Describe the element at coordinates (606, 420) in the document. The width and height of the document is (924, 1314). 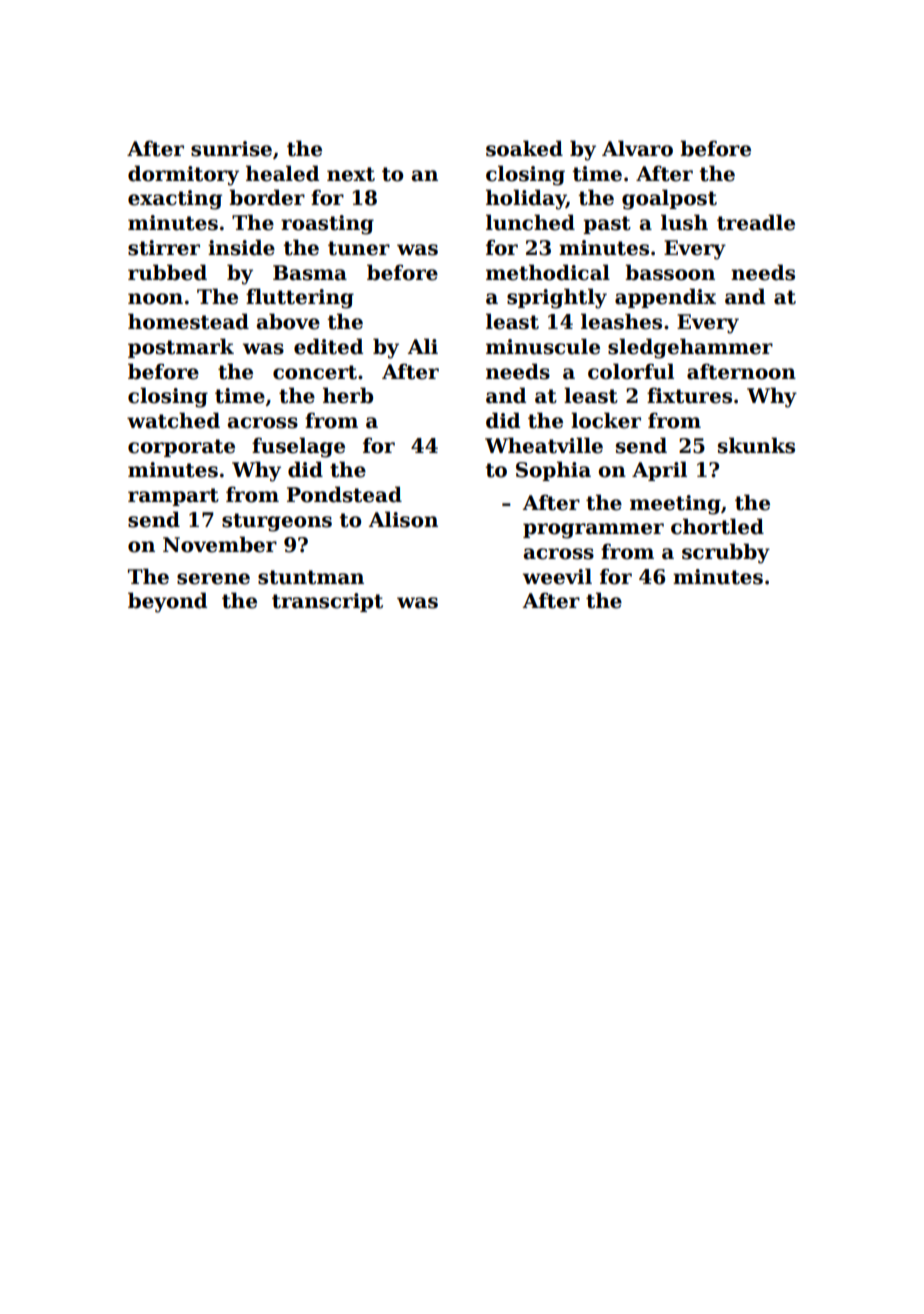
I see `locker` at that location.
